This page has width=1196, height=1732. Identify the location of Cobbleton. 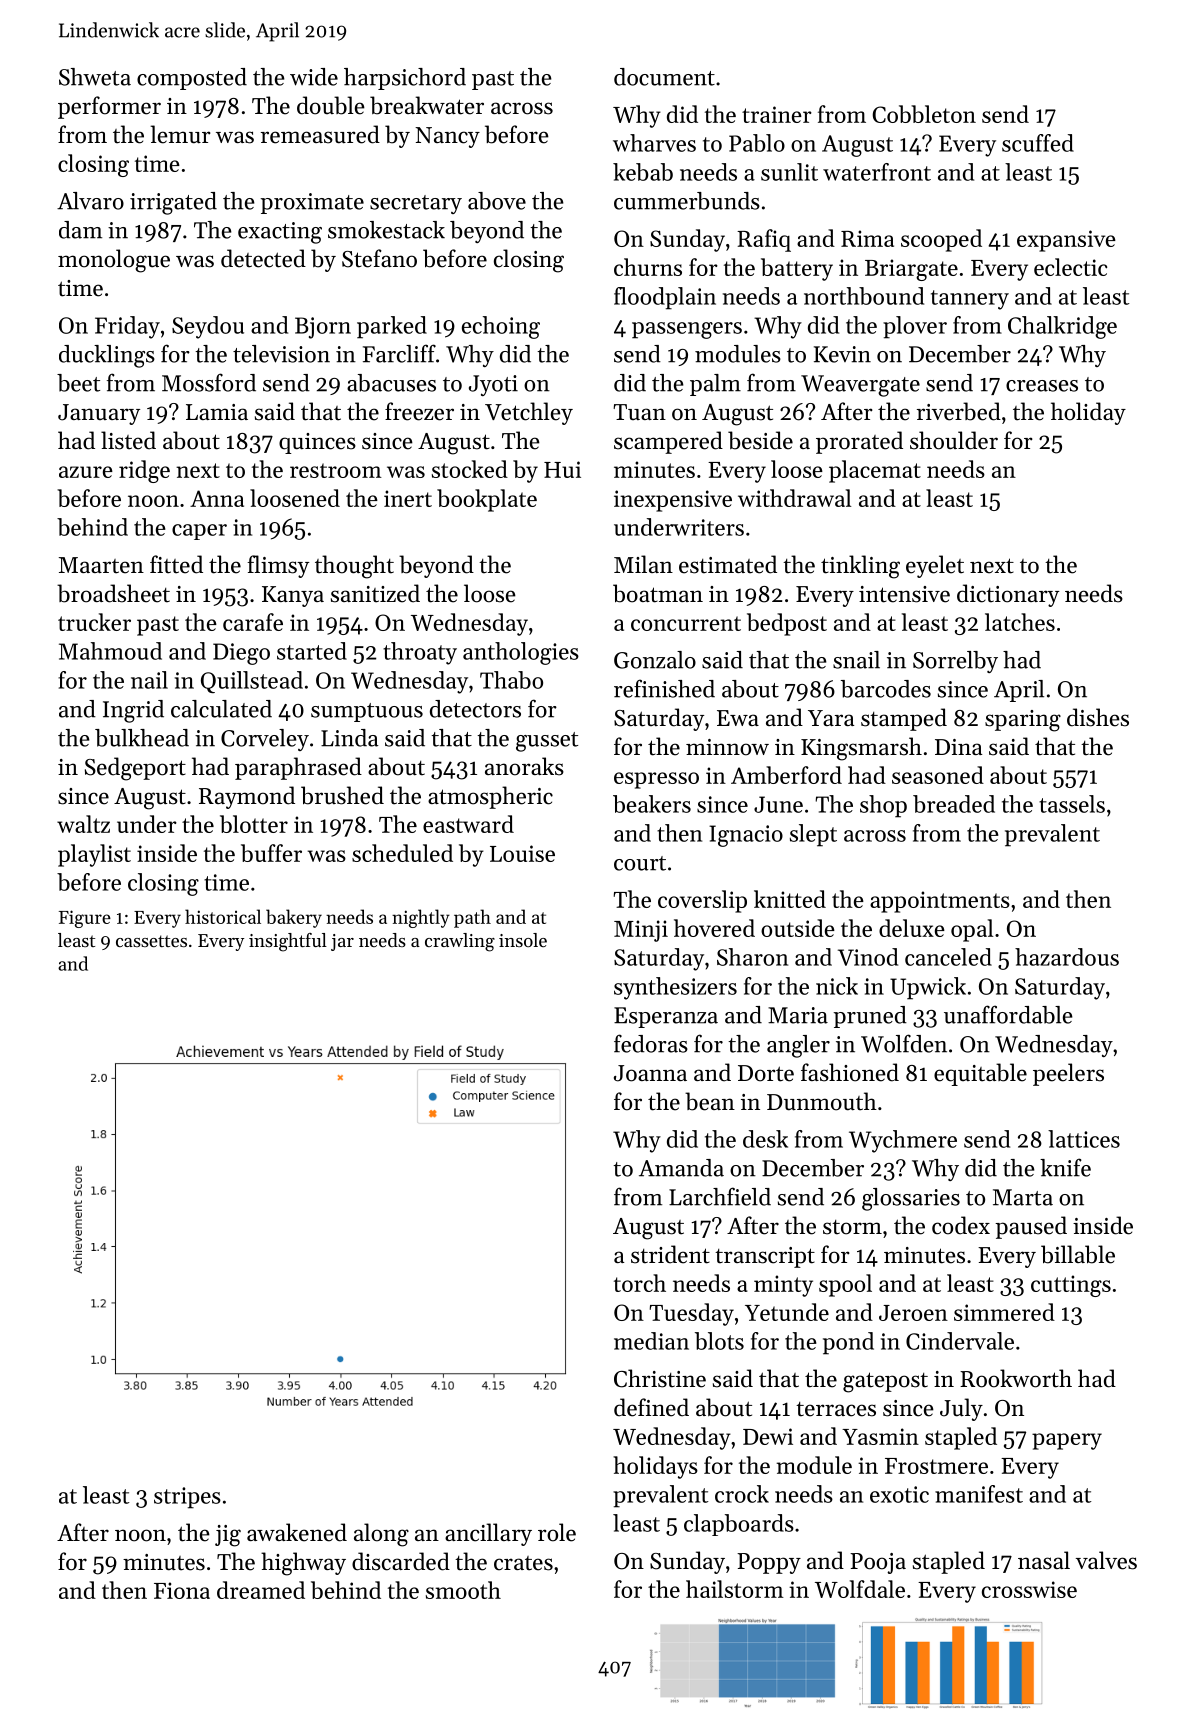
(924, 114).
